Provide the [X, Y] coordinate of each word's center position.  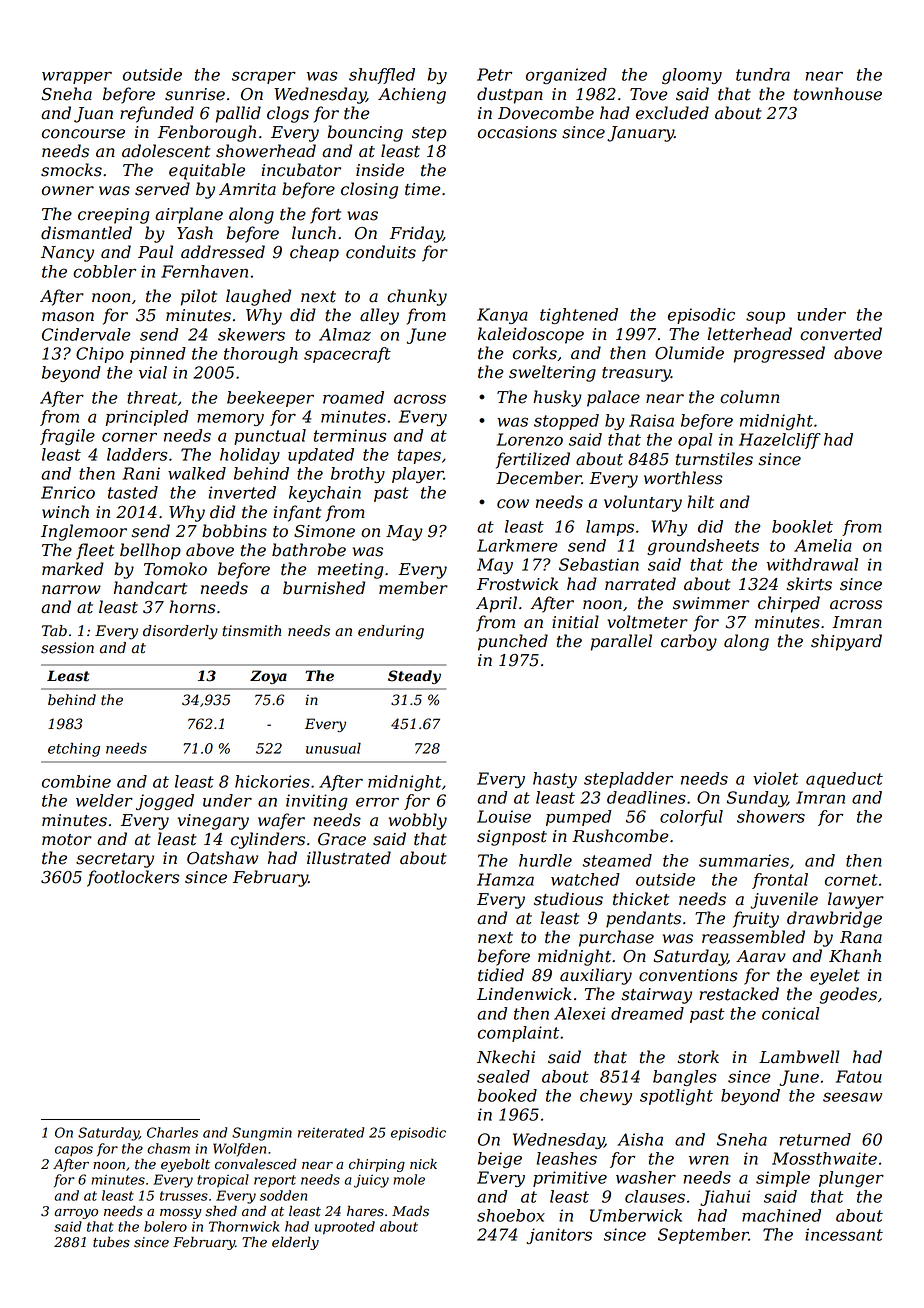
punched [513, 642]
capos [74, 1151]
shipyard [846, 642]
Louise [504, 816]
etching [74, 749]
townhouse [838, 94]
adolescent [166, 151]
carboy [689, 642]
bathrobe [309, 550]
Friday [416, 234]
